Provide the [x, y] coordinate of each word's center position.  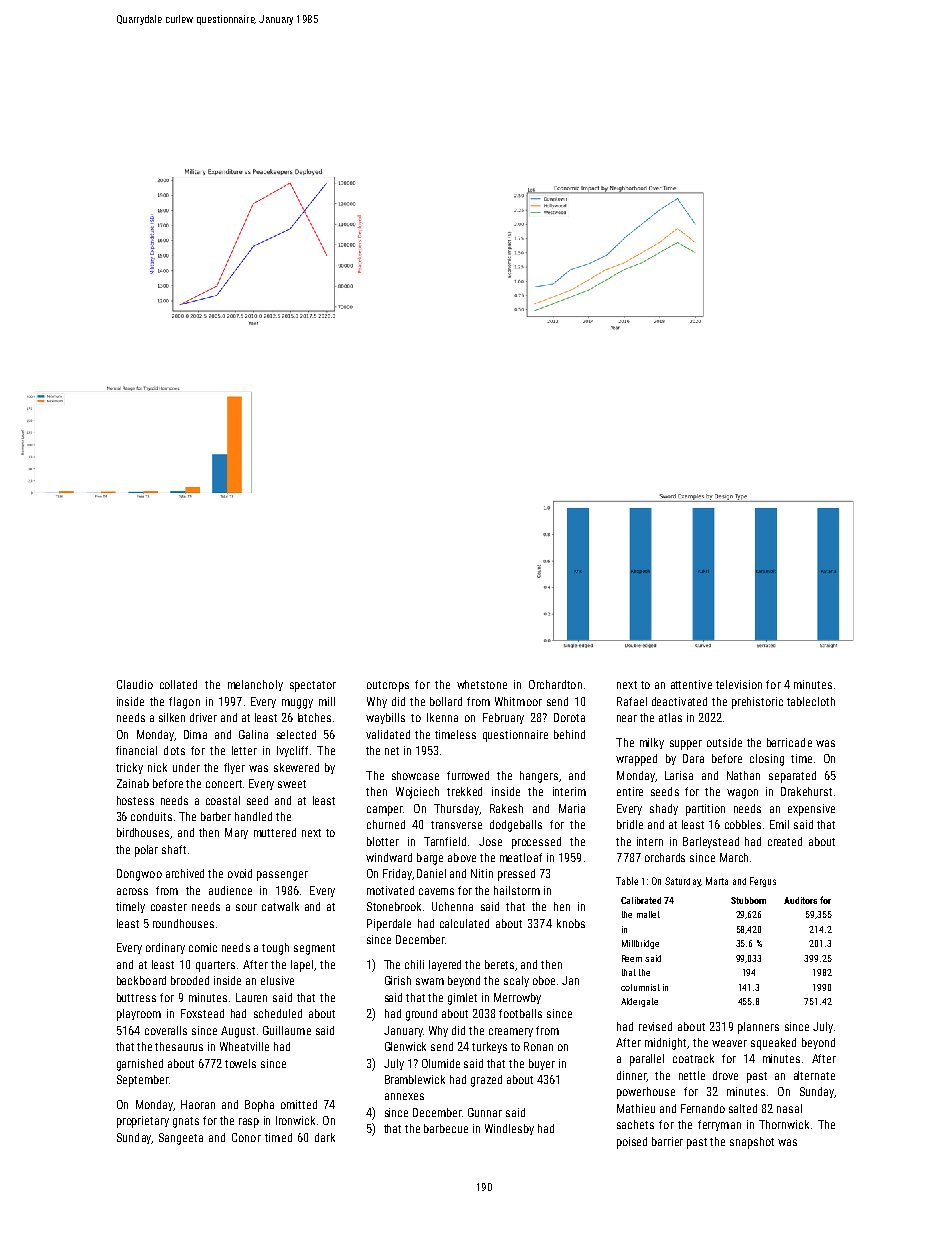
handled [253, 816]
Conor [246, 1137]
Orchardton [555, 684]
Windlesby [509, 1129]
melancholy [255, 685]
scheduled [278, 1013]
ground [421, 1015]
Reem [632, 958]
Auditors [800, 900]
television [739, 684]
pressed [516, 875]
